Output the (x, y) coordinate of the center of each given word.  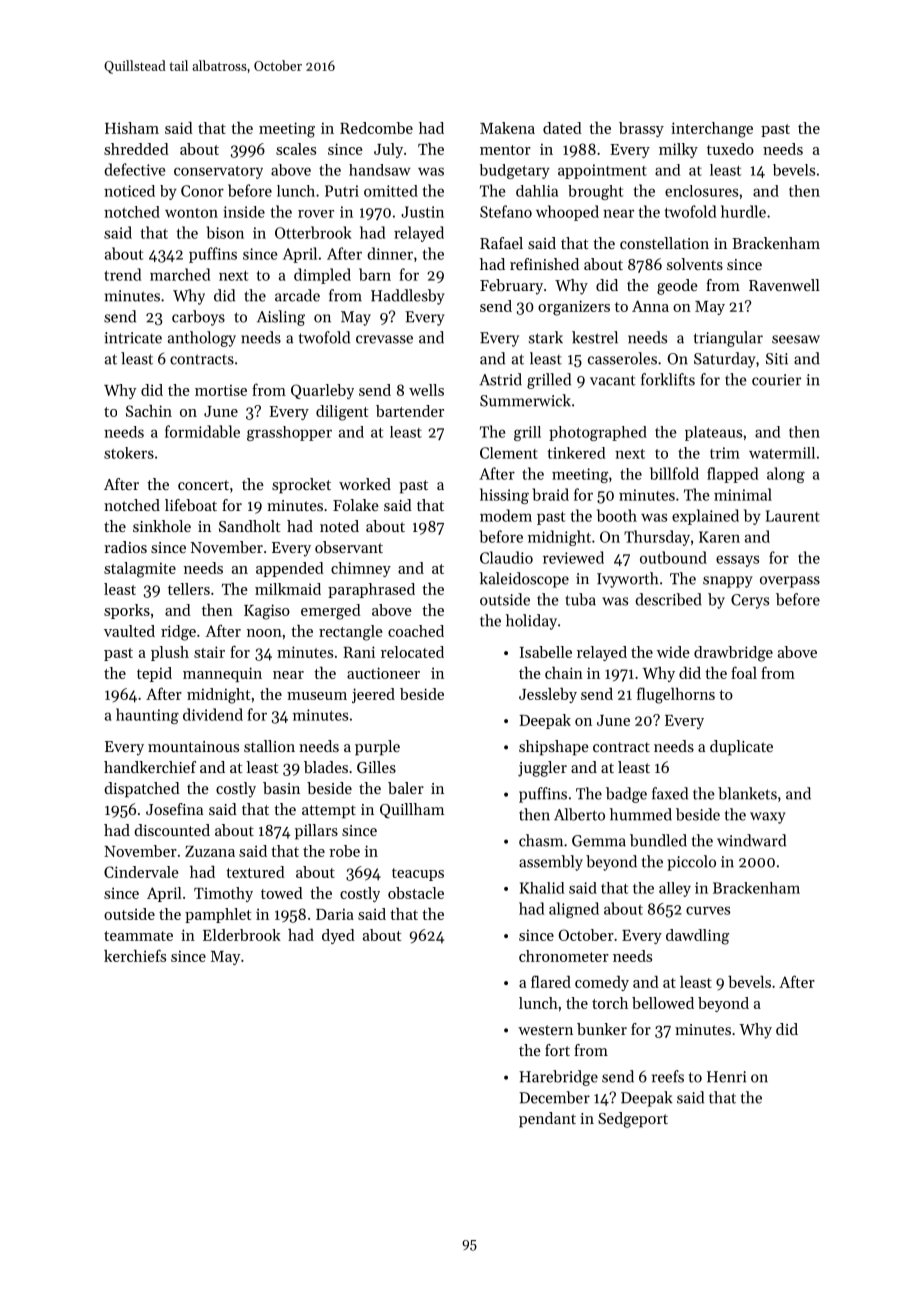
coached (416, 631)
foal (744, 672)
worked (365, 484)
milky (678, 150)
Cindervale (141, 872)
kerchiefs (135, 955)
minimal (743, 494)
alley (675, 889)
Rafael (501, 243)
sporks (127, 611)
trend (122, 274)
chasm (541, 840)
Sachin (149, 411)
